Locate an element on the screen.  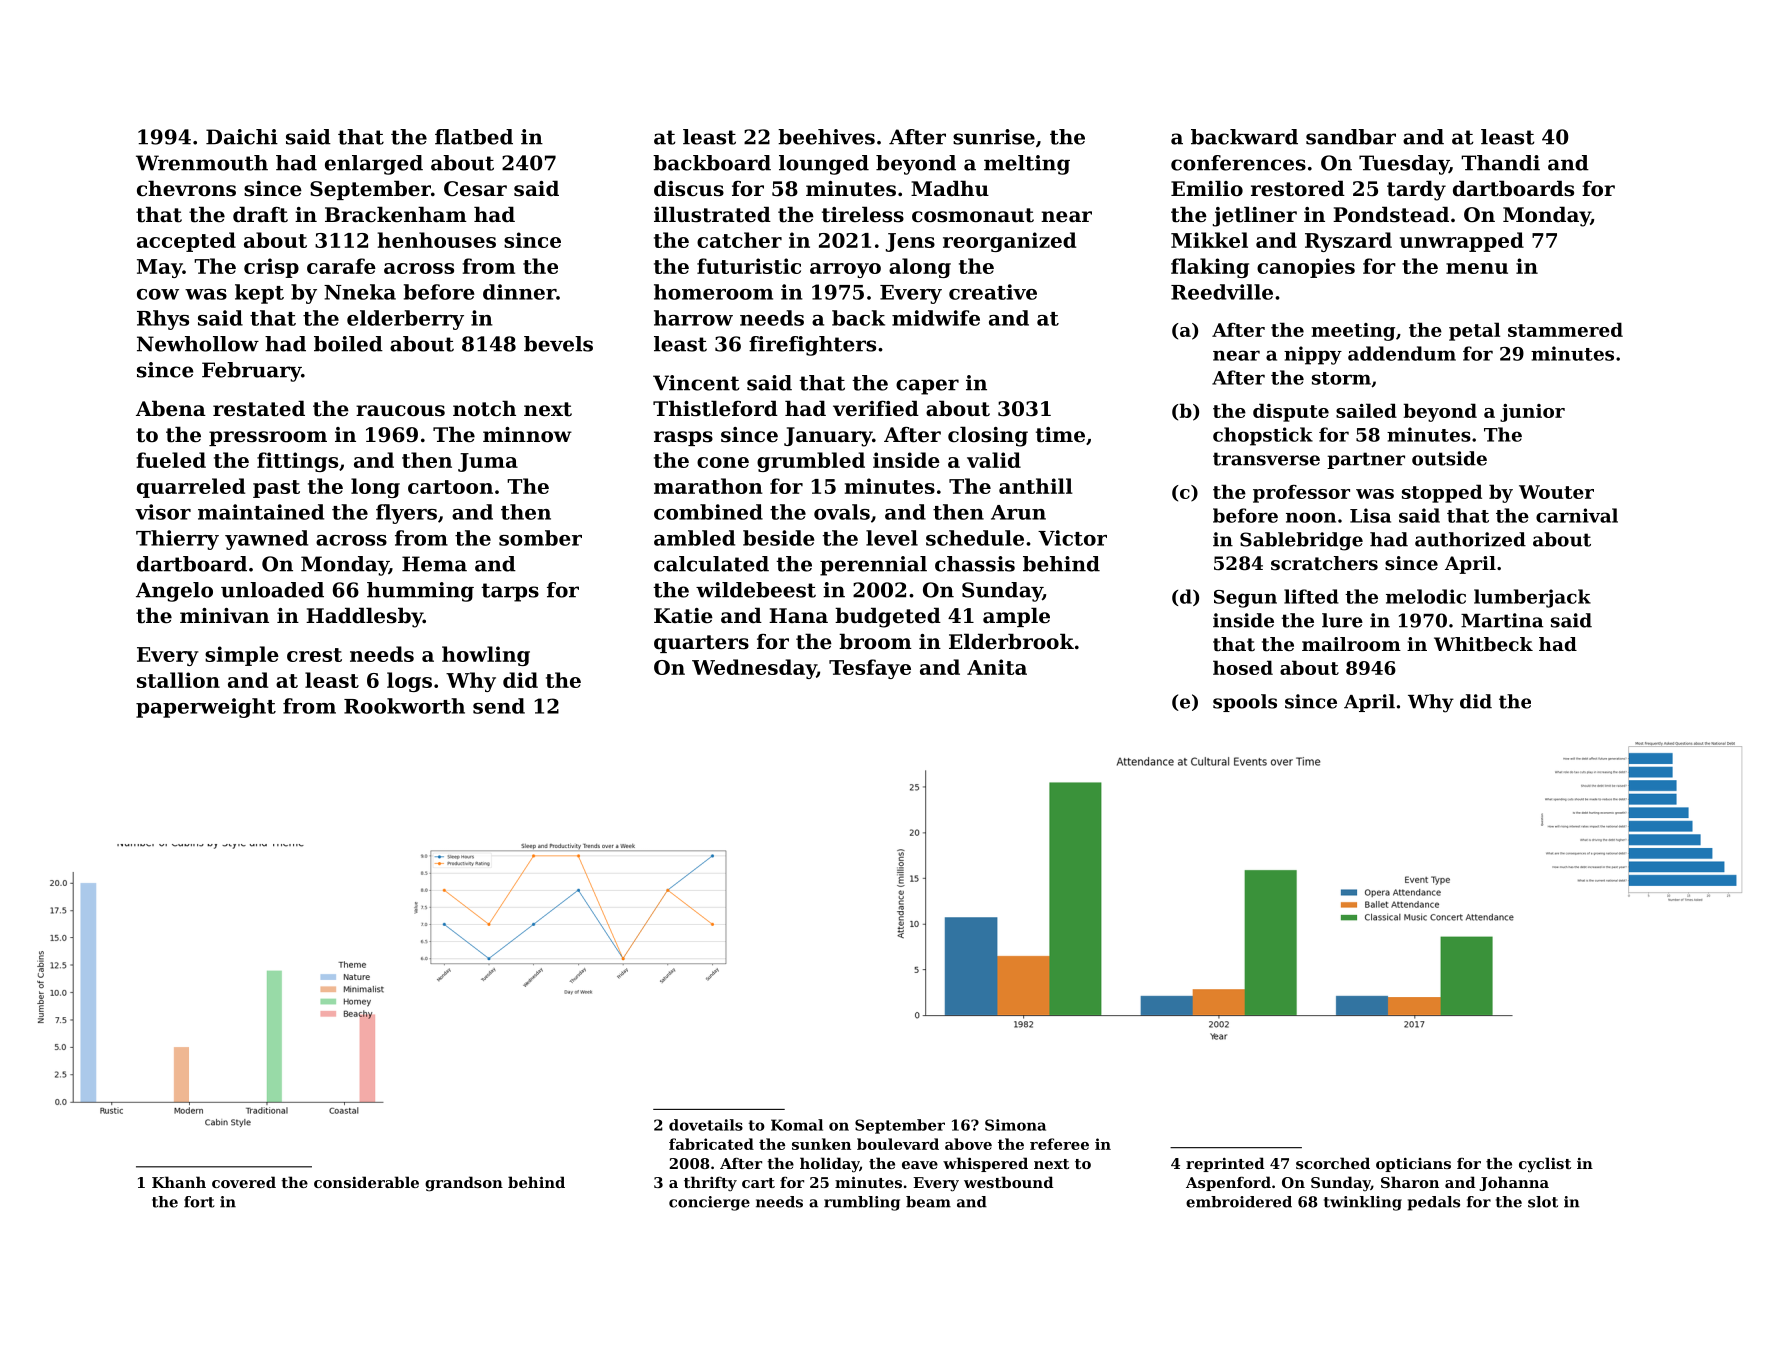
opticians is located at coordinates (1413, 1165).
